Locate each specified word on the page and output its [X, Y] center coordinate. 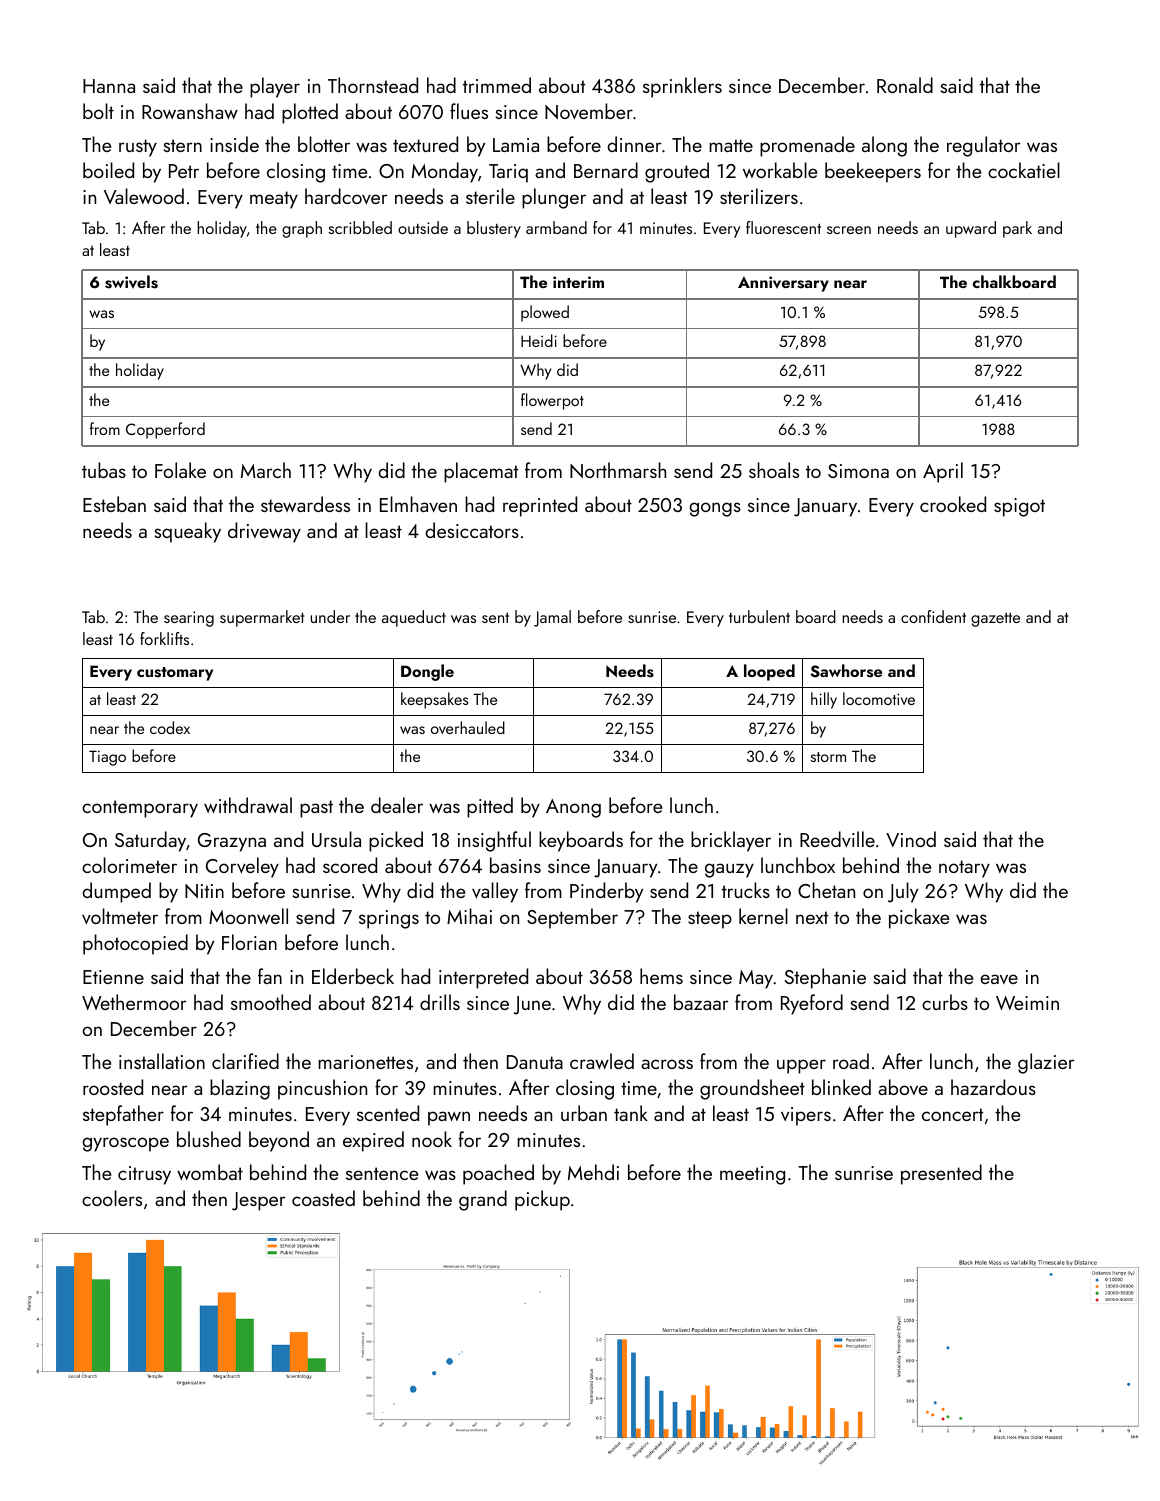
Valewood [144, 196]
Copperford [165, 430]
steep [710, 920]
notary [964, 869]
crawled [602, 1061]
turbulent [759, 616]
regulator [983, 146]
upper [801, 1066]
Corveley [242, 867]
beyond [279, 1141]
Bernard [606, 170]
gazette [995, 620]
